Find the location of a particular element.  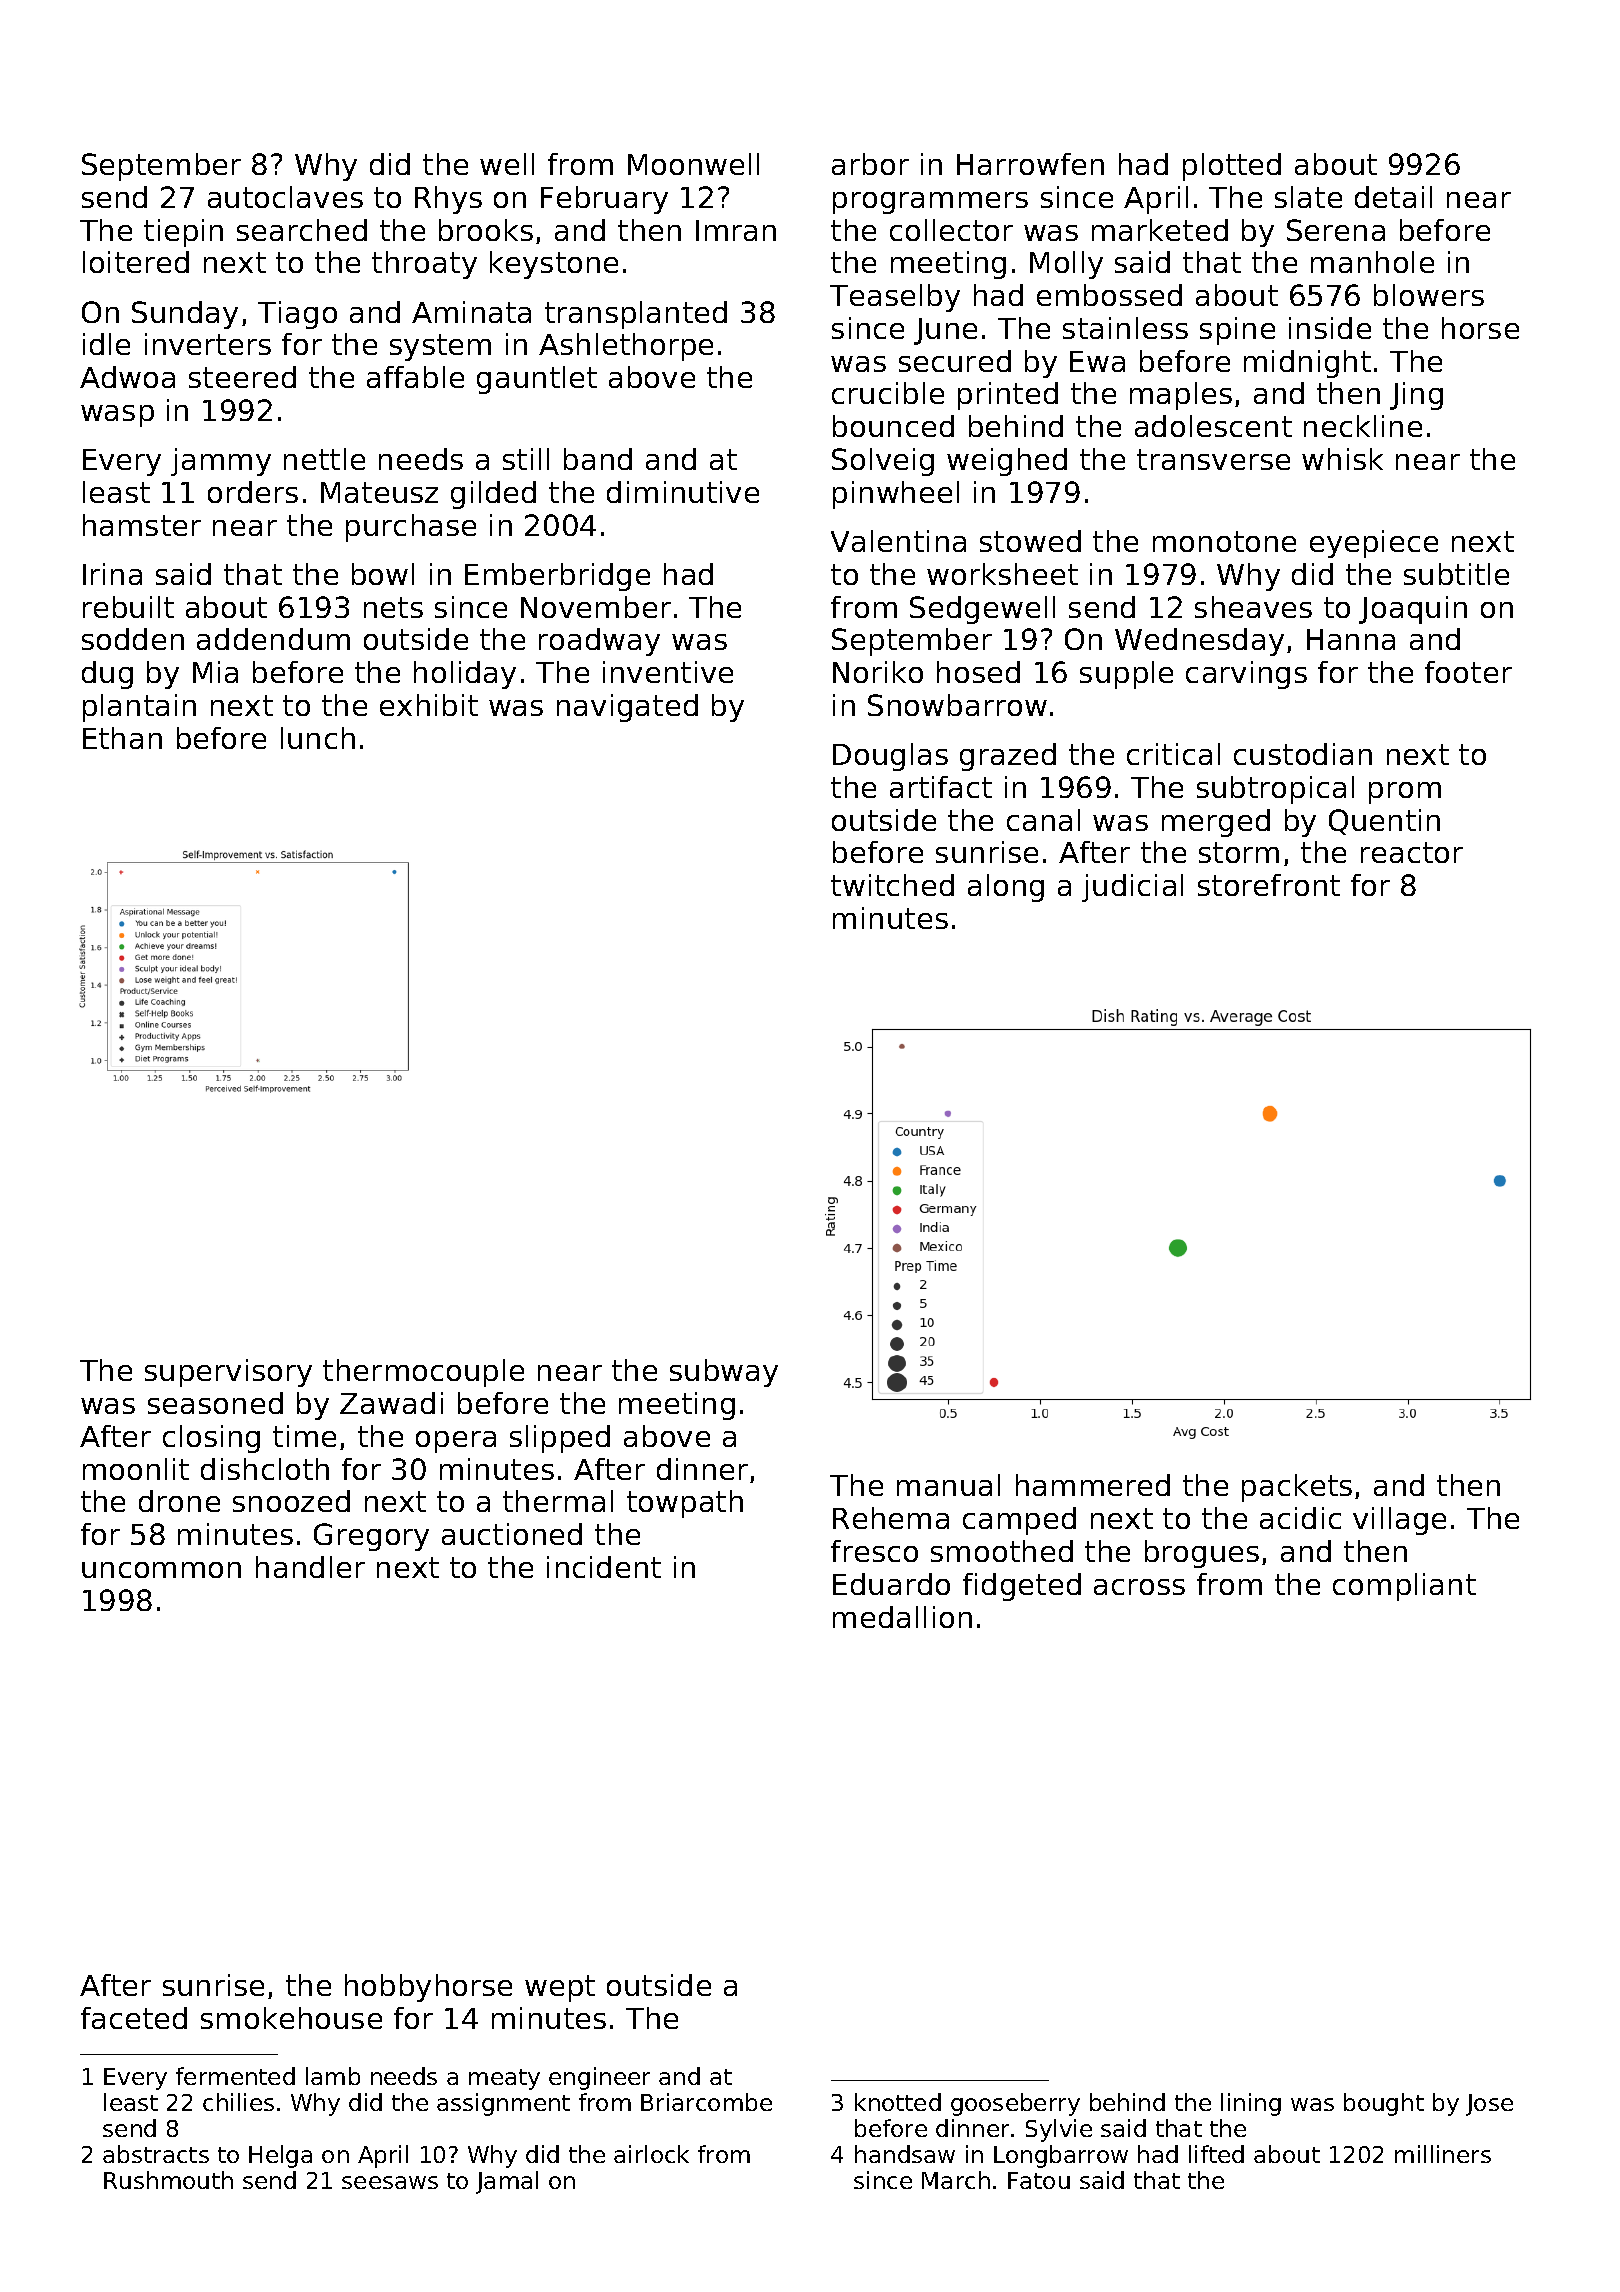

supervisory is located at coordinates (228, 1373).
